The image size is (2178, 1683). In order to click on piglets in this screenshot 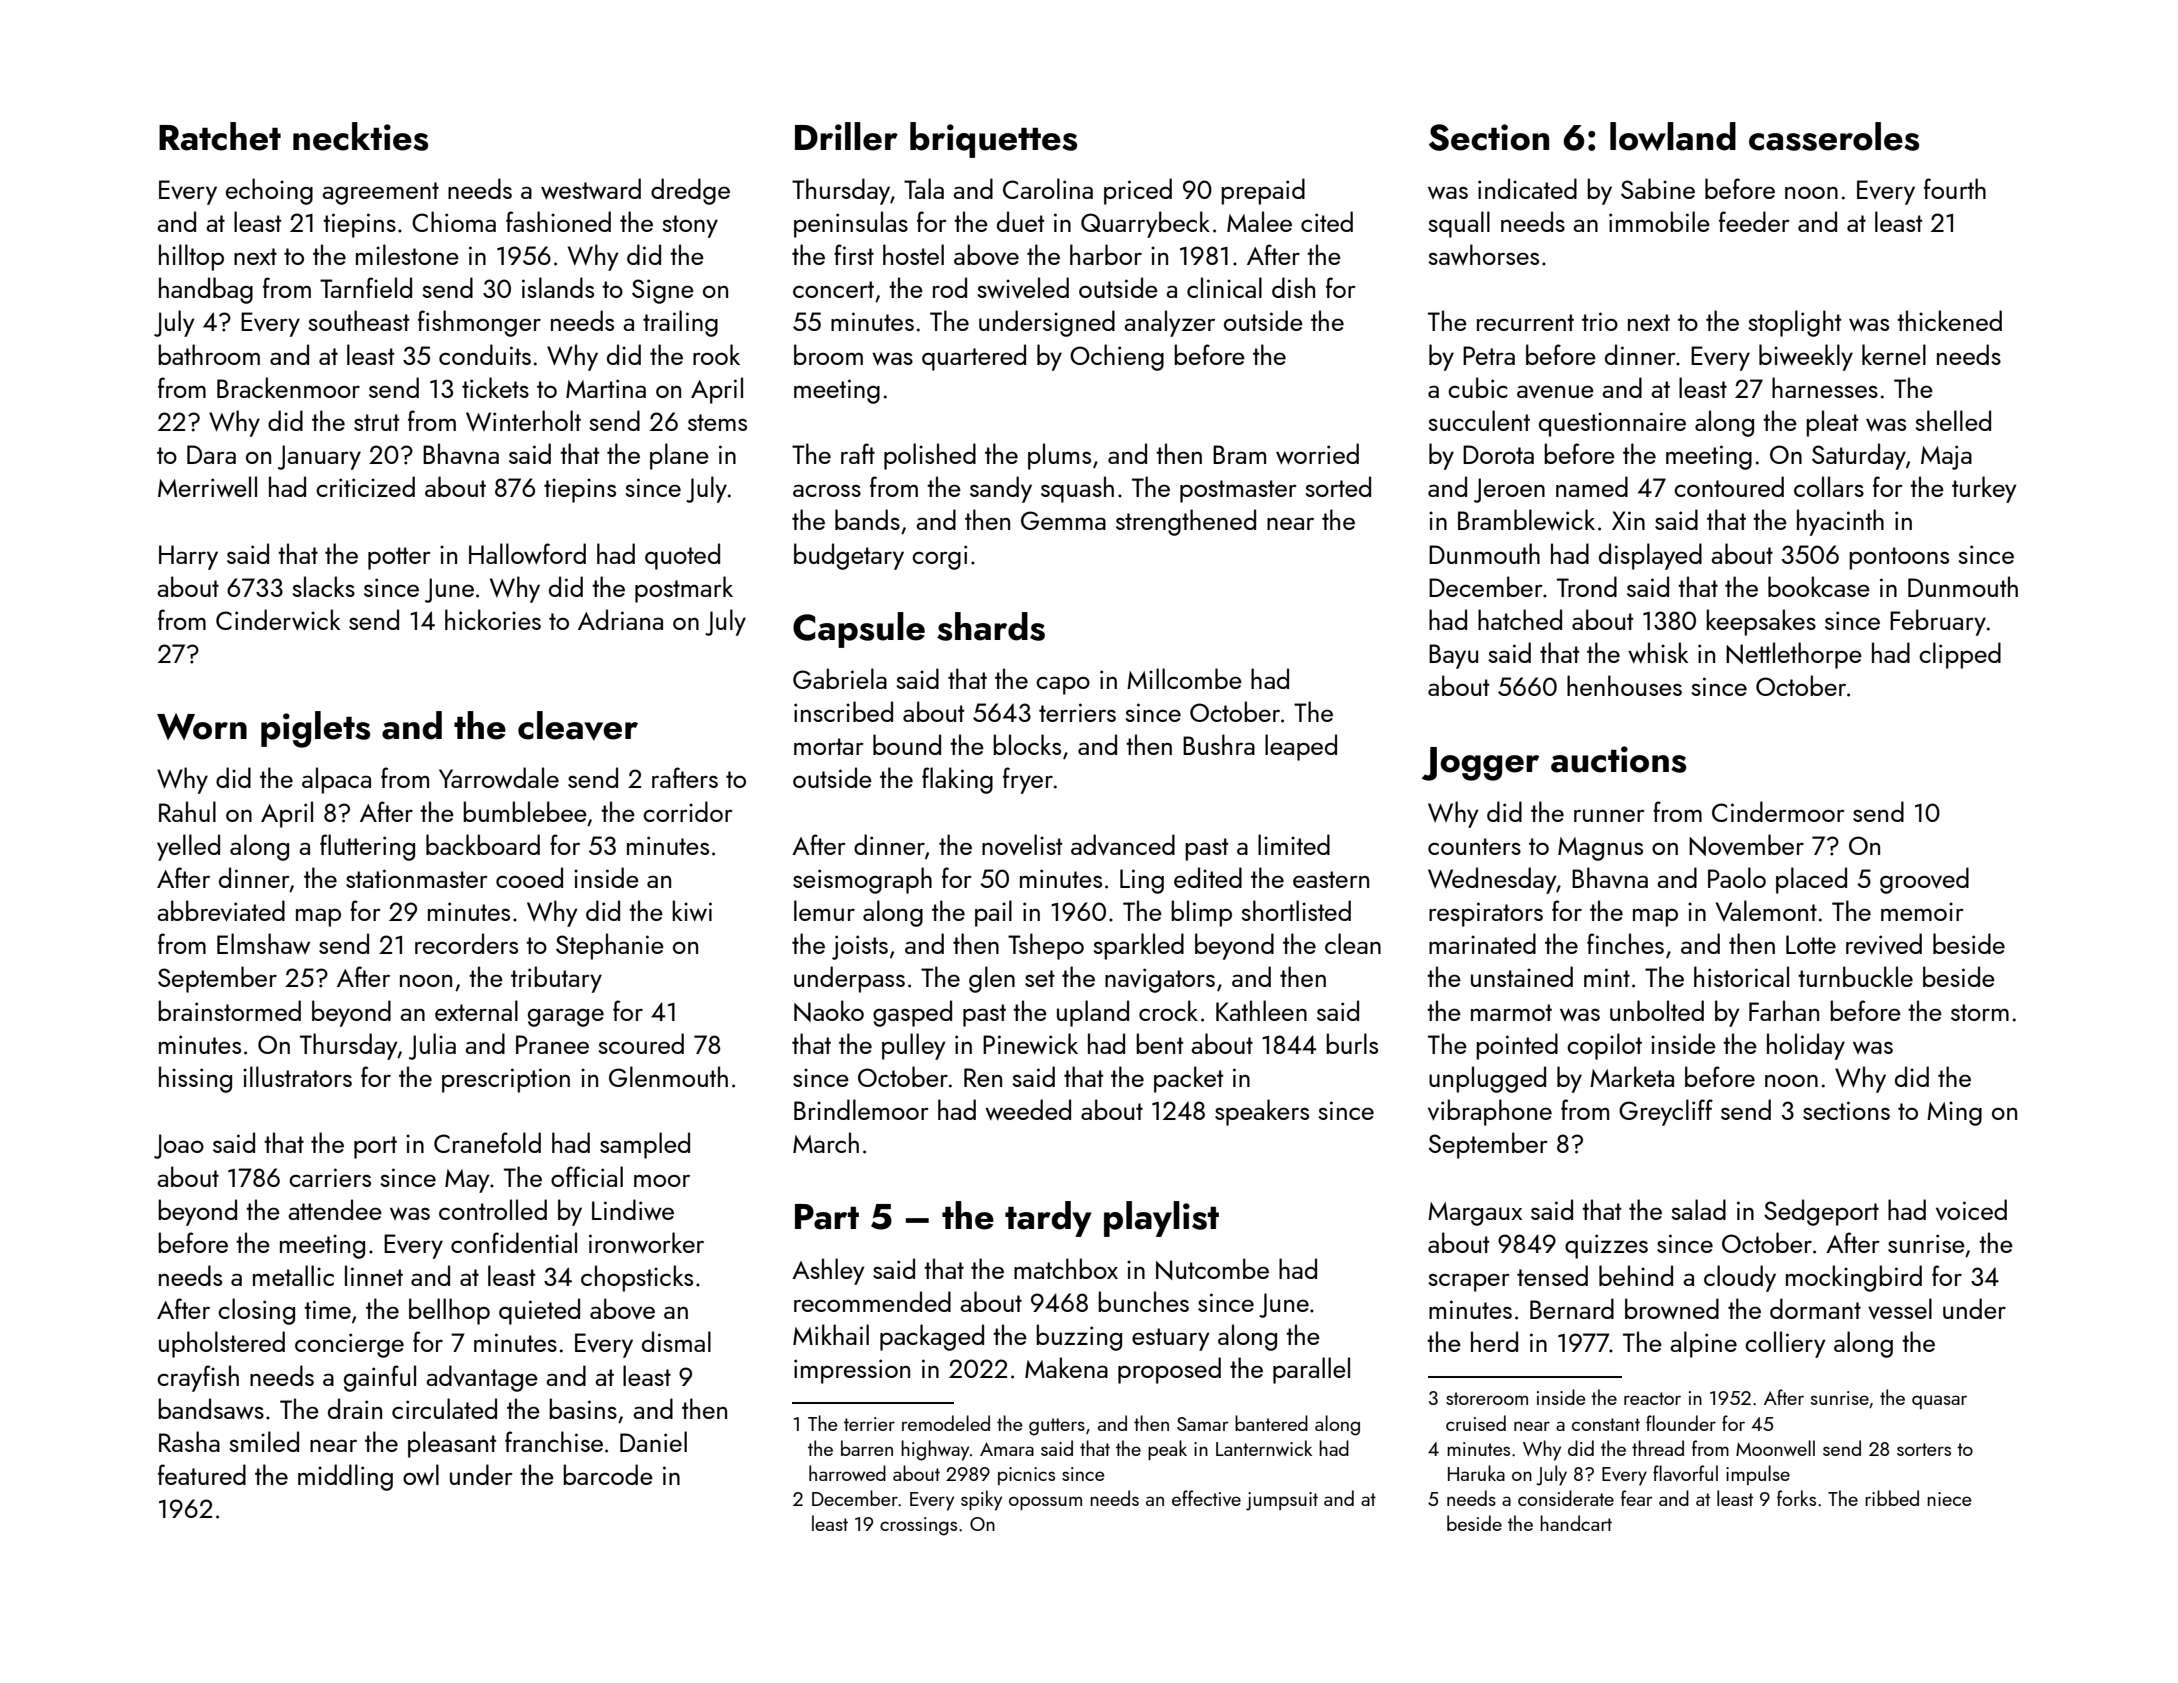, I will do `click(315, 729)`.
